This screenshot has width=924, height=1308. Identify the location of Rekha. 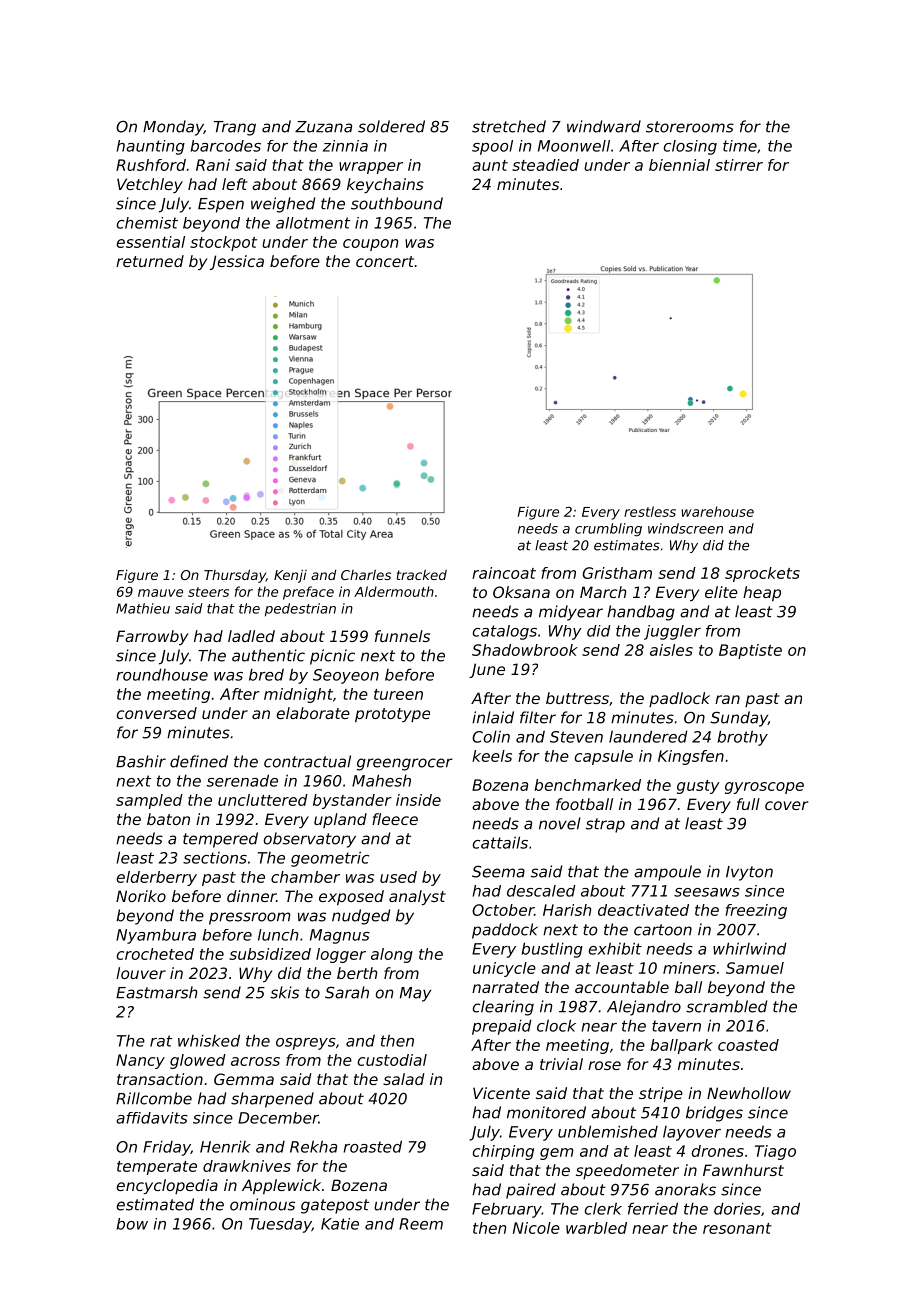
(313, 1146).
